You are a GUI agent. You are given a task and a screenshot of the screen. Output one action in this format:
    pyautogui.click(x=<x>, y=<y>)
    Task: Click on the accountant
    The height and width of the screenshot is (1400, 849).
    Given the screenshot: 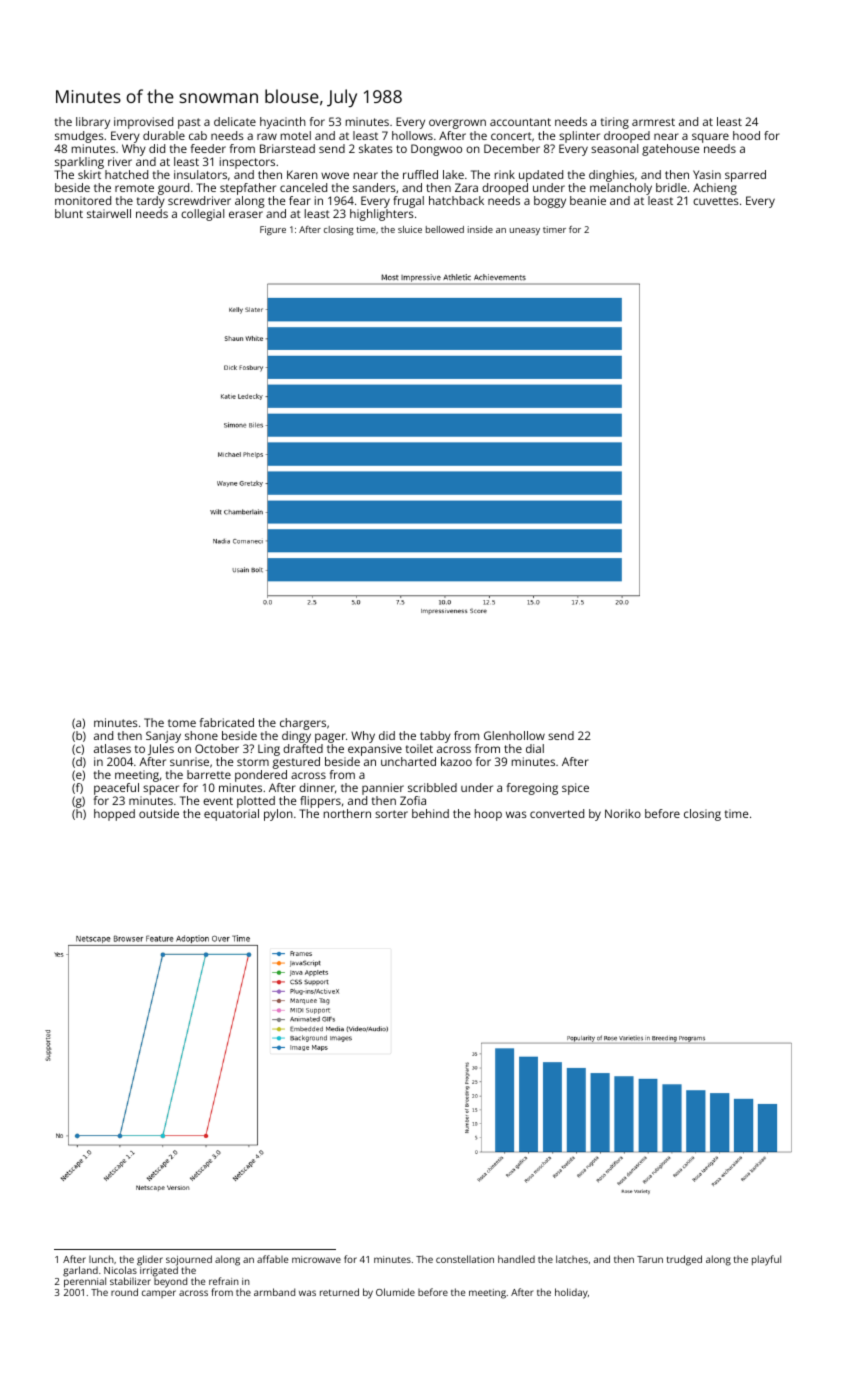 What is the action you would take?
    pyautogui.click(x=520, y=122)
